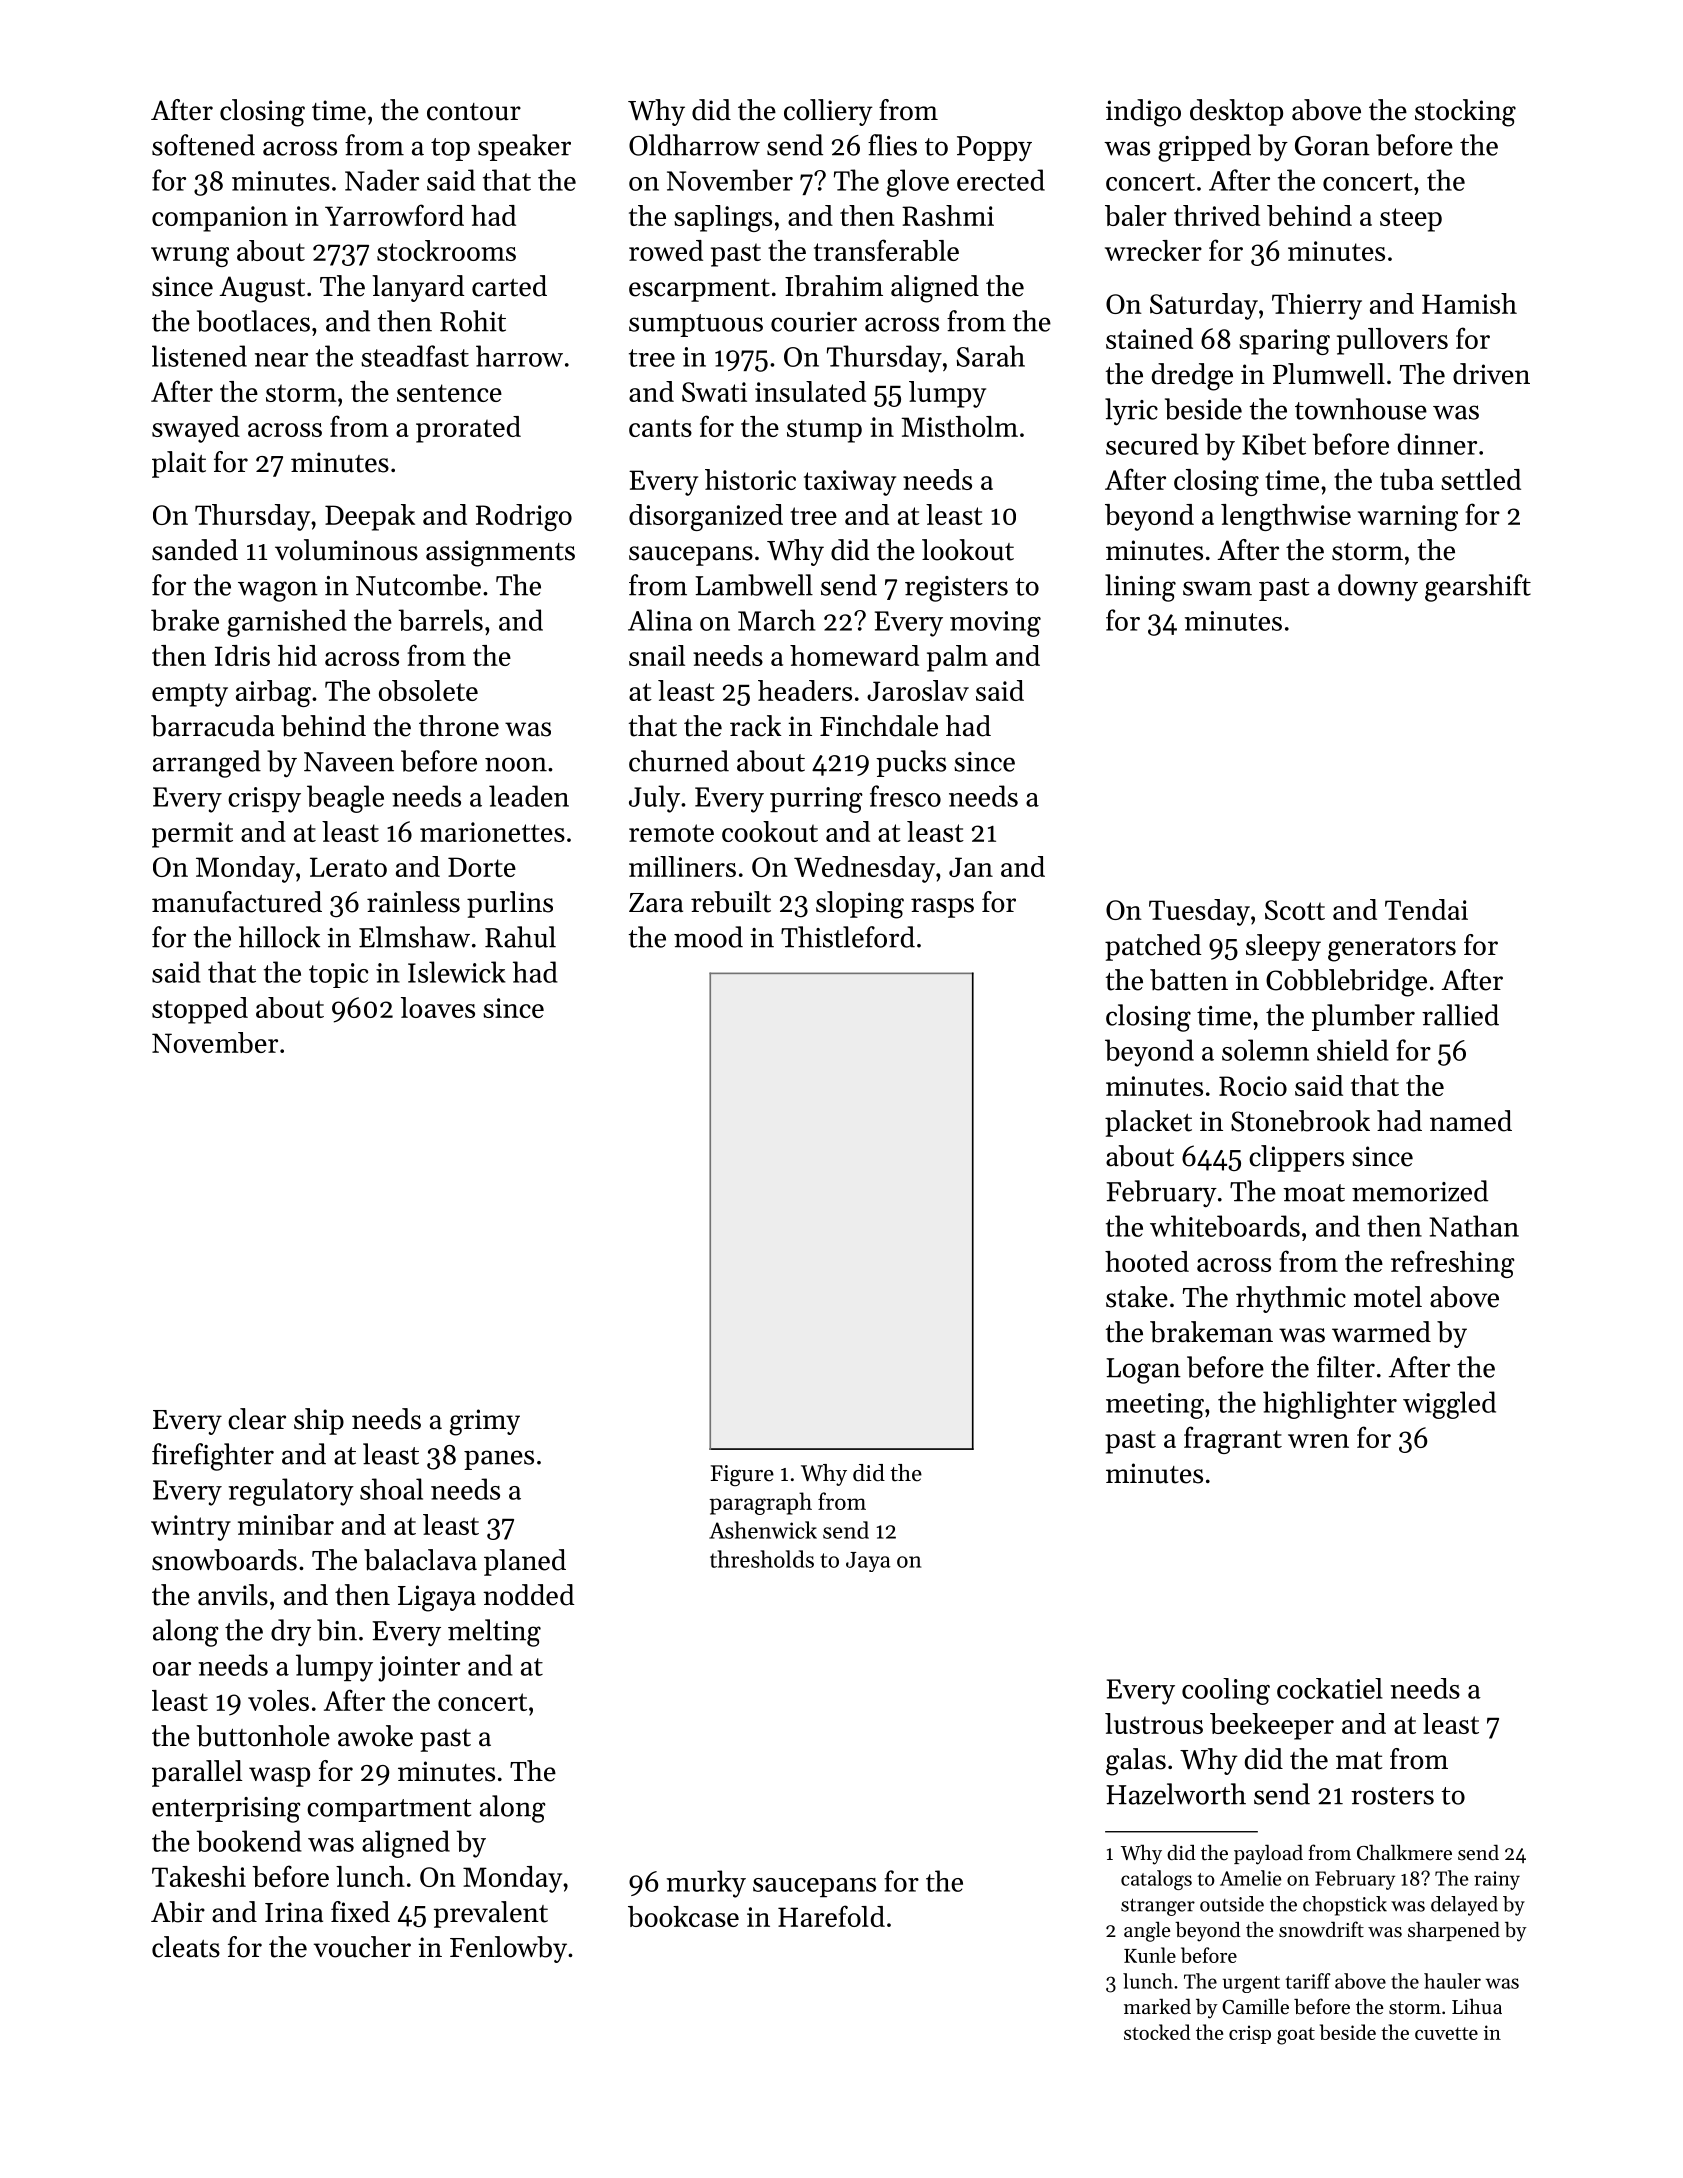  Describe the element at coordinates (1411, 220) in the screenshot. I see `steep` at that location.
